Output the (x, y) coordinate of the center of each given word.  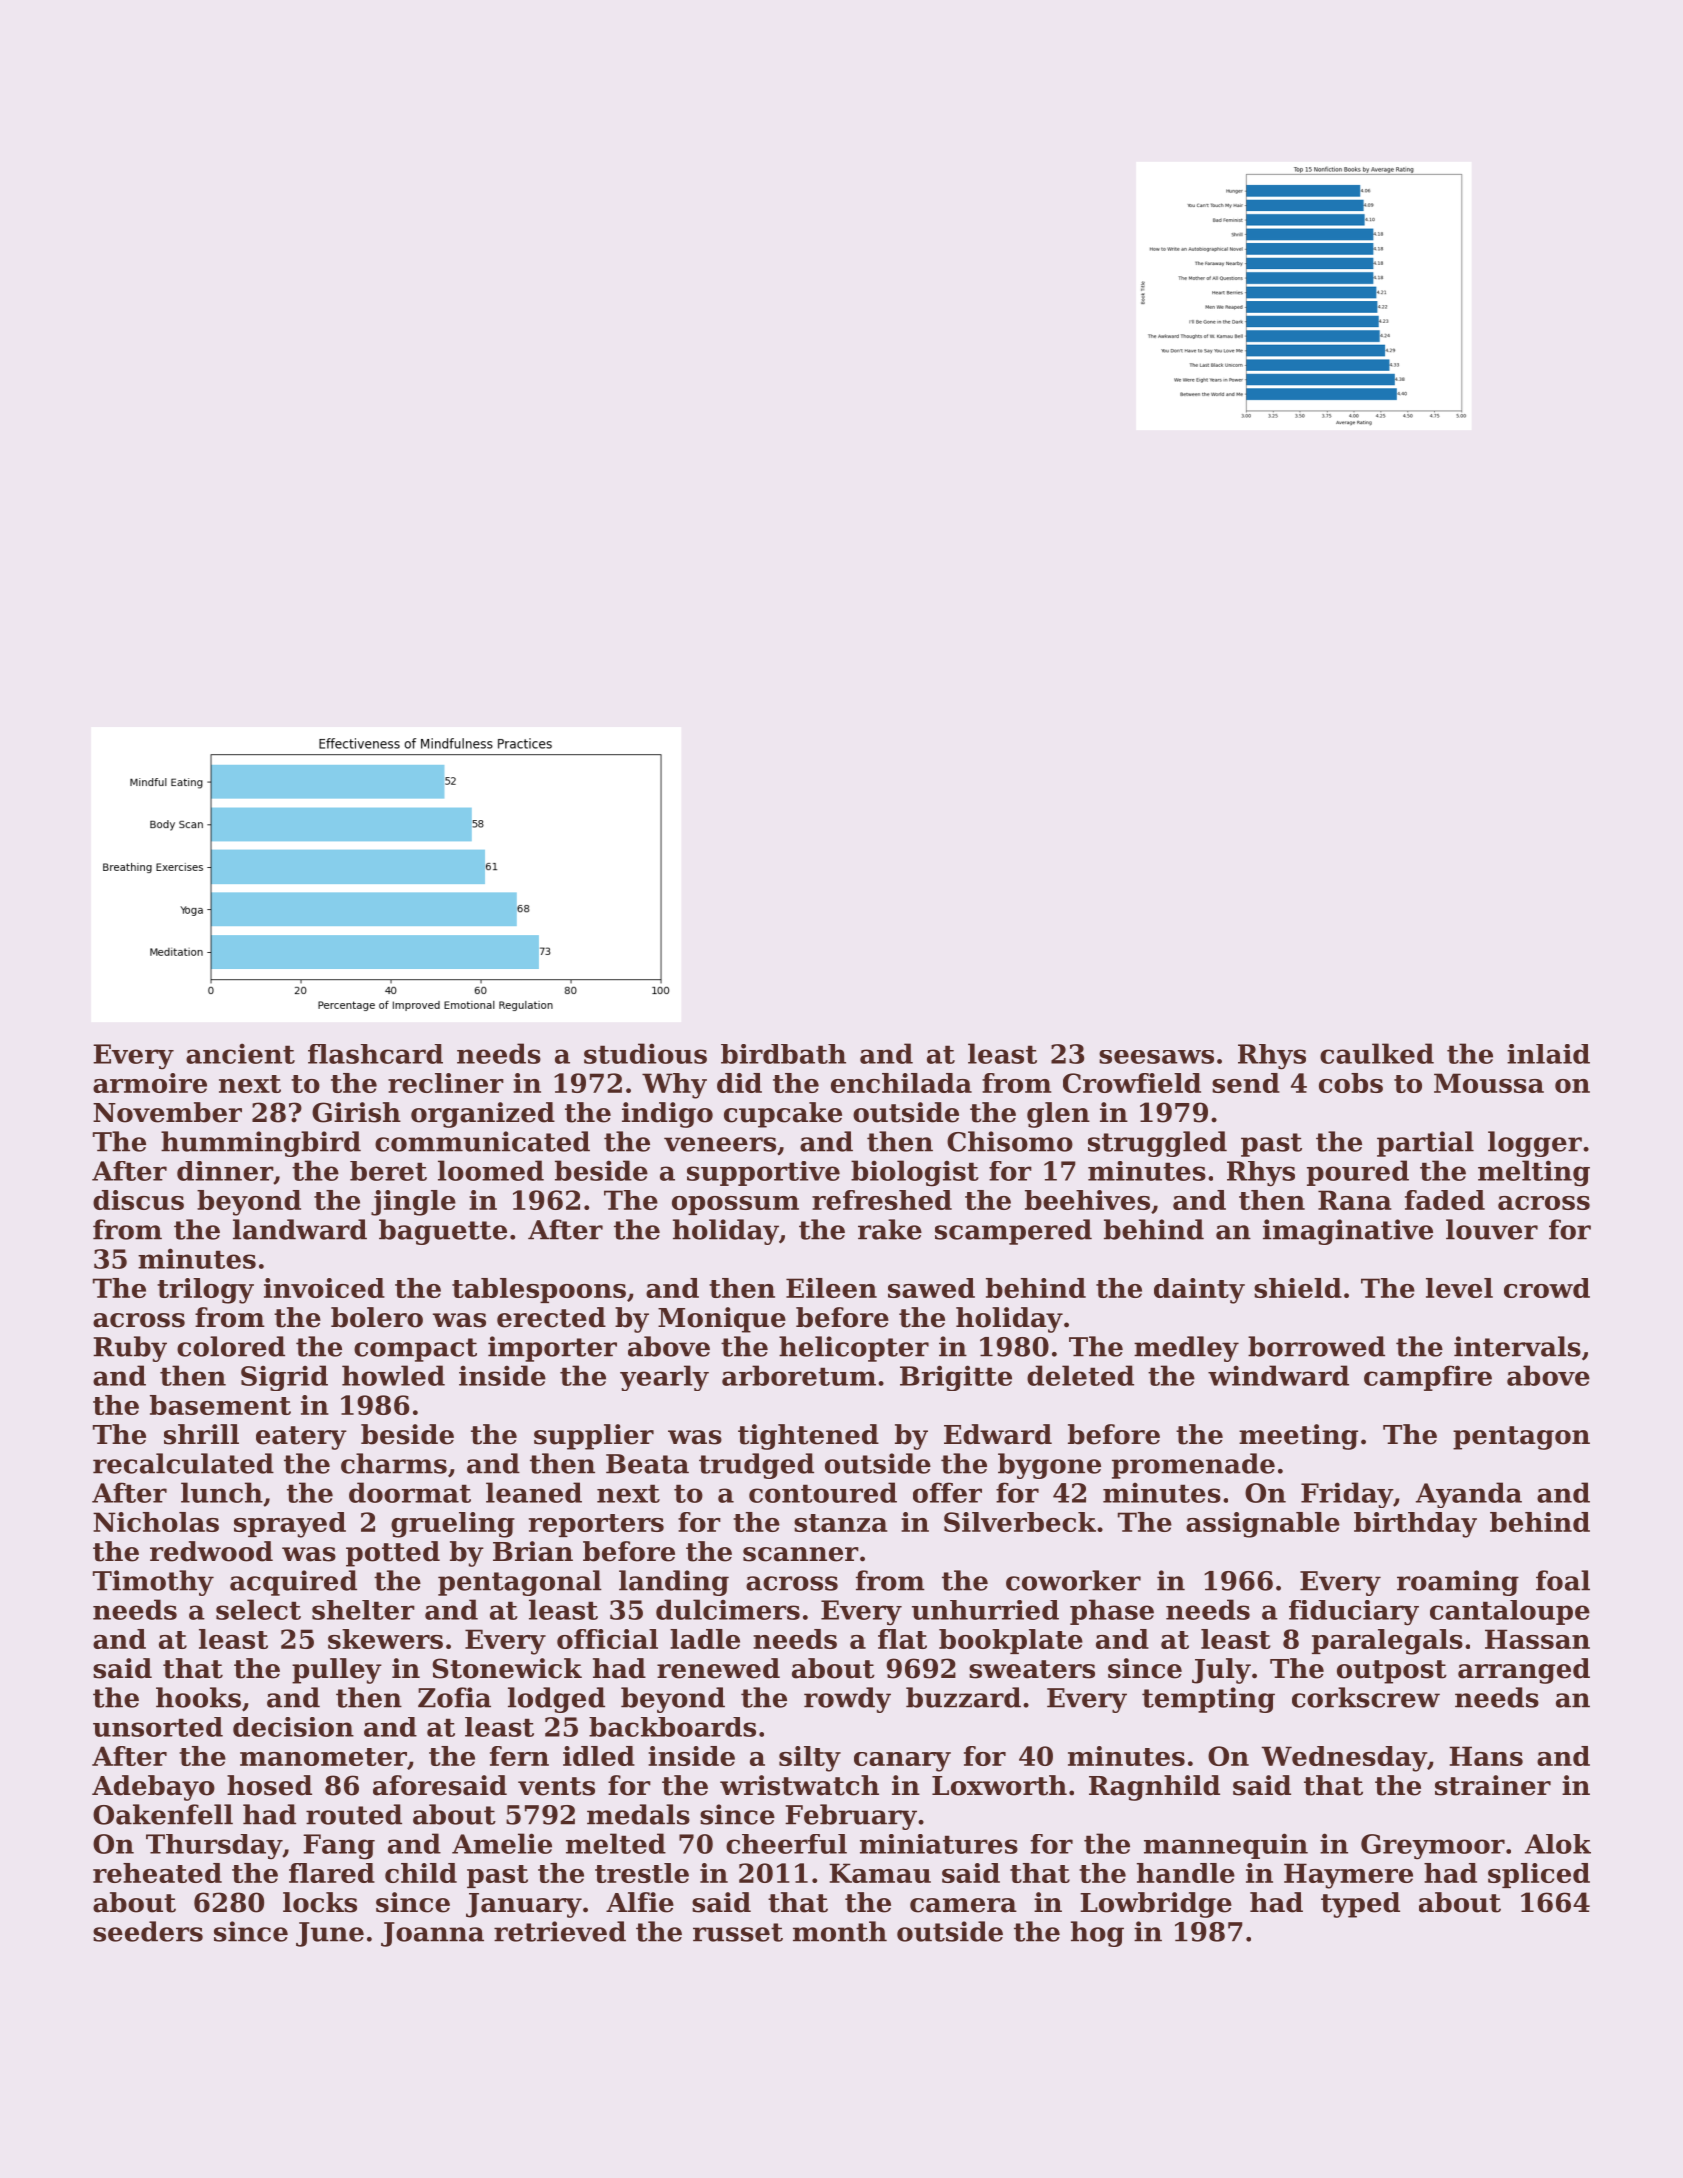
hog (1097, 1934)
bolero (377, 1317)
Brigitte (956, 1378)
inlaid (1548, 1054)
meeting (1298, 1437)
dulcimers (728, 1609)
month (840, 1931)
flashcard (375, 1054)
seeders (148, 1931)
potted (393, 1554)
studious (645, 1053)
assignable (1263, 1525)
